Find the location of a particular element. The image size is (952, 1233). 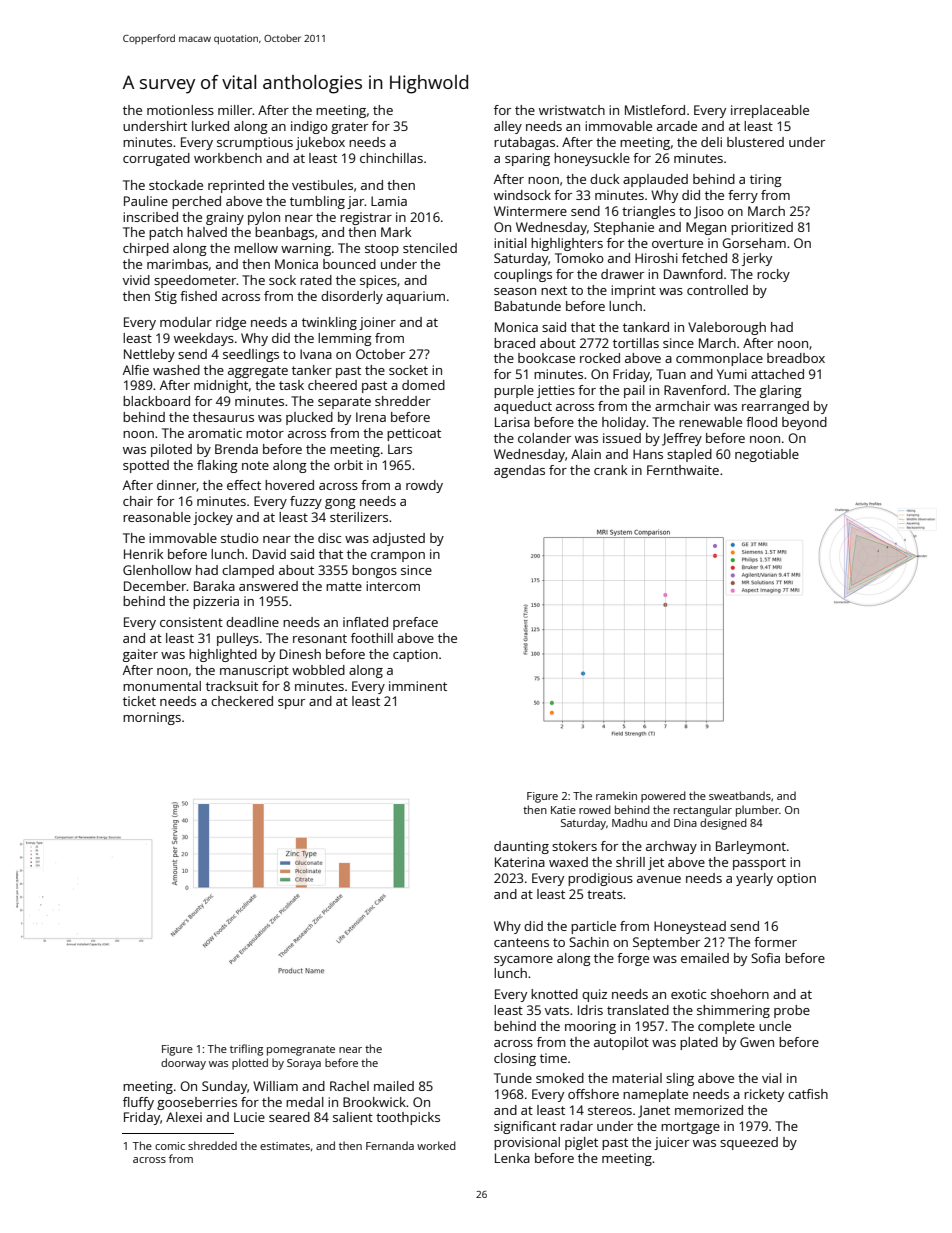

irreplaceable is located at coordinates (770, 111).
